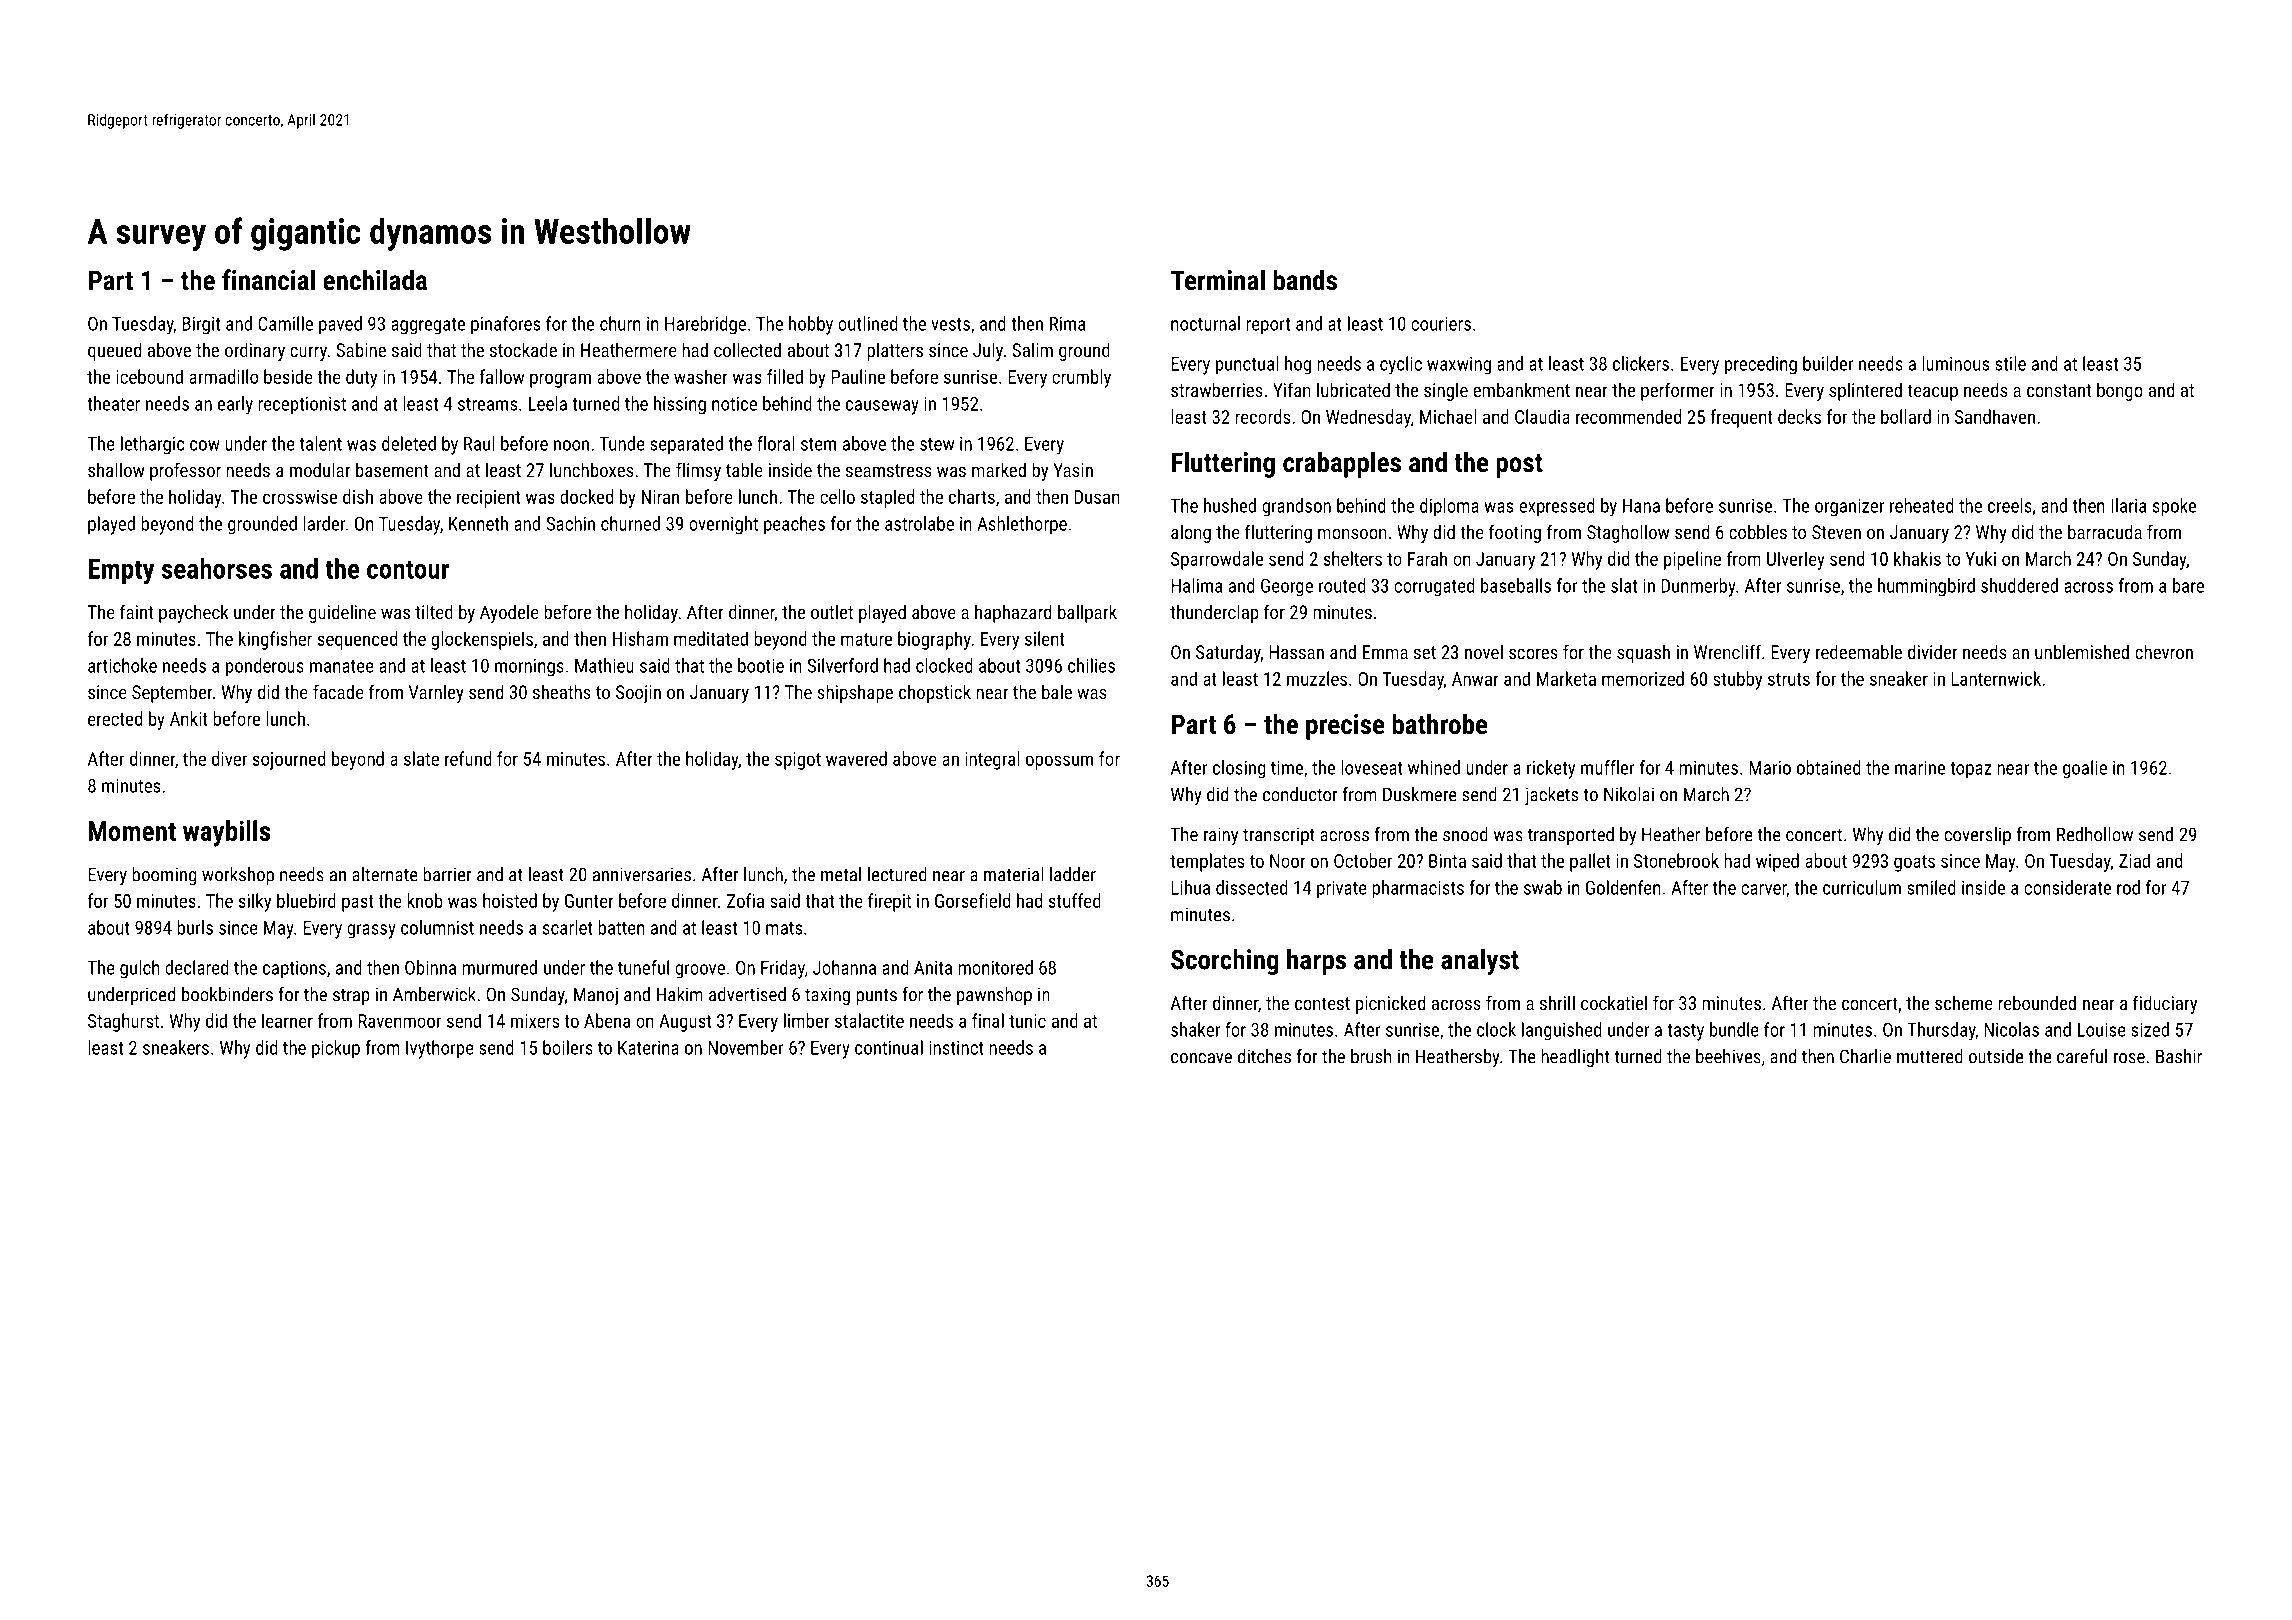  What do you see at coordinates (468, 758) in the screenshot?
I see `refund` at bounding box center [468, 758].
